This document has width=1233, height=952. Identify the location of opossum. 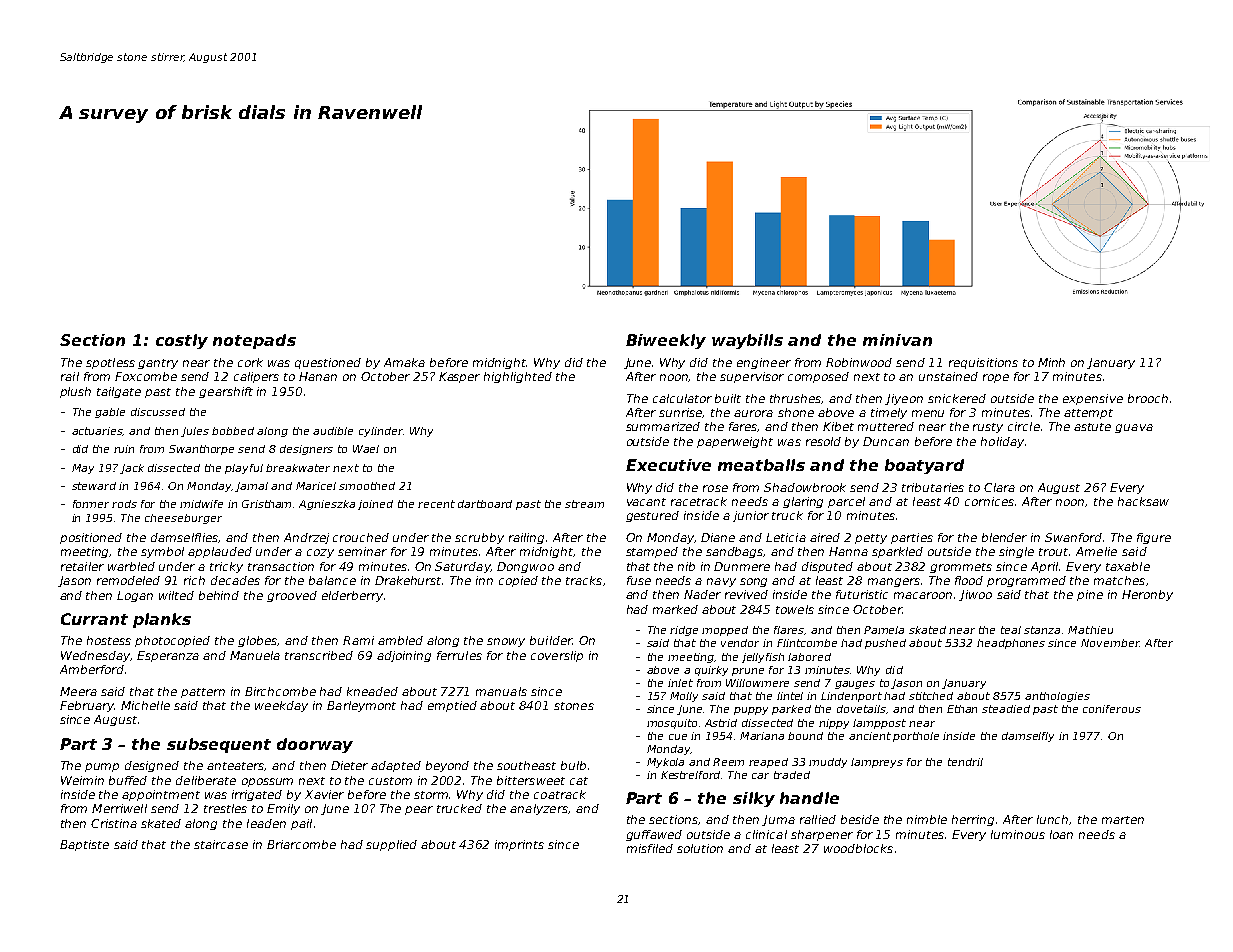
(267, 782).
